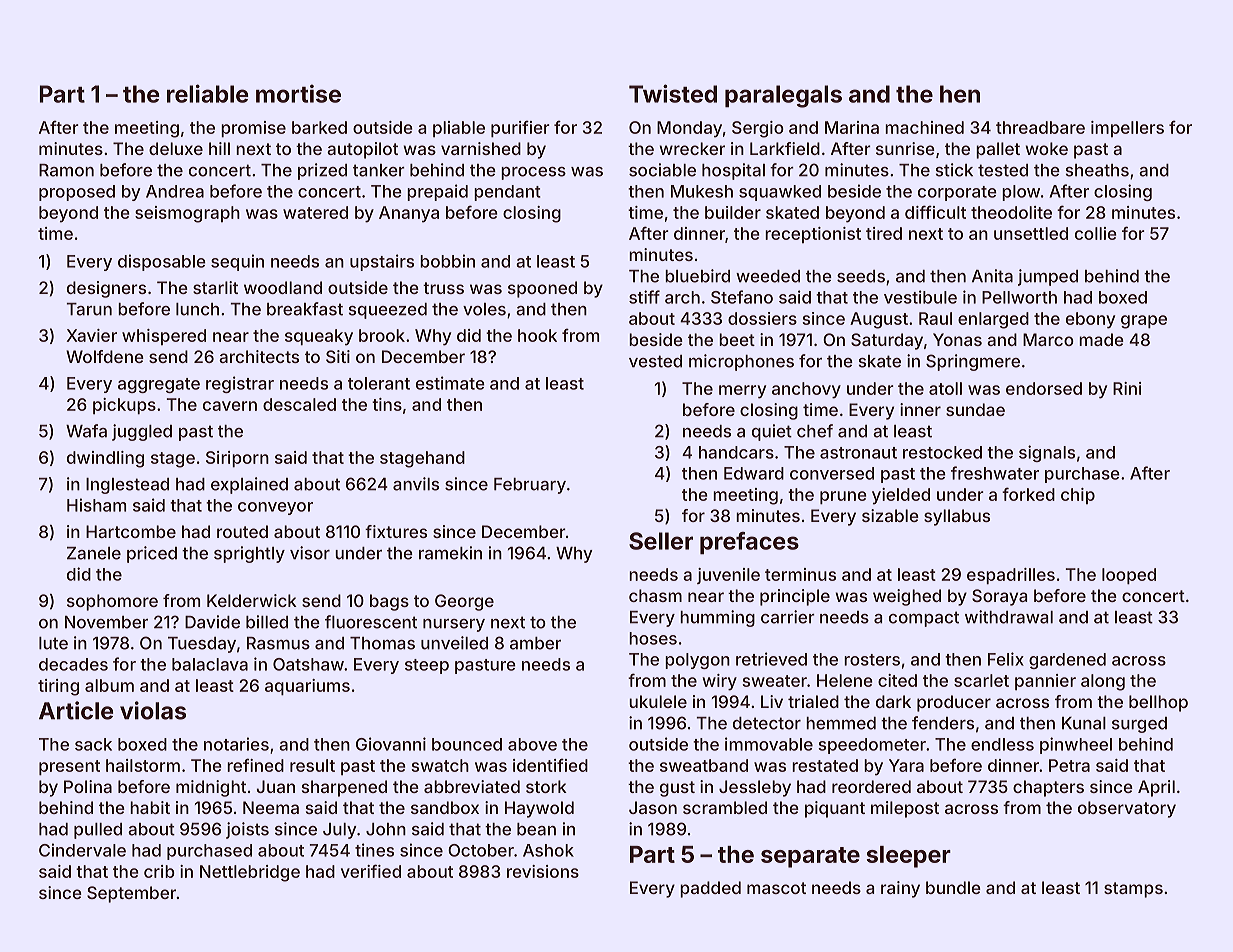  Describe the element at coordinates (1067, 661) in the image. I see `gardened` at that location.
